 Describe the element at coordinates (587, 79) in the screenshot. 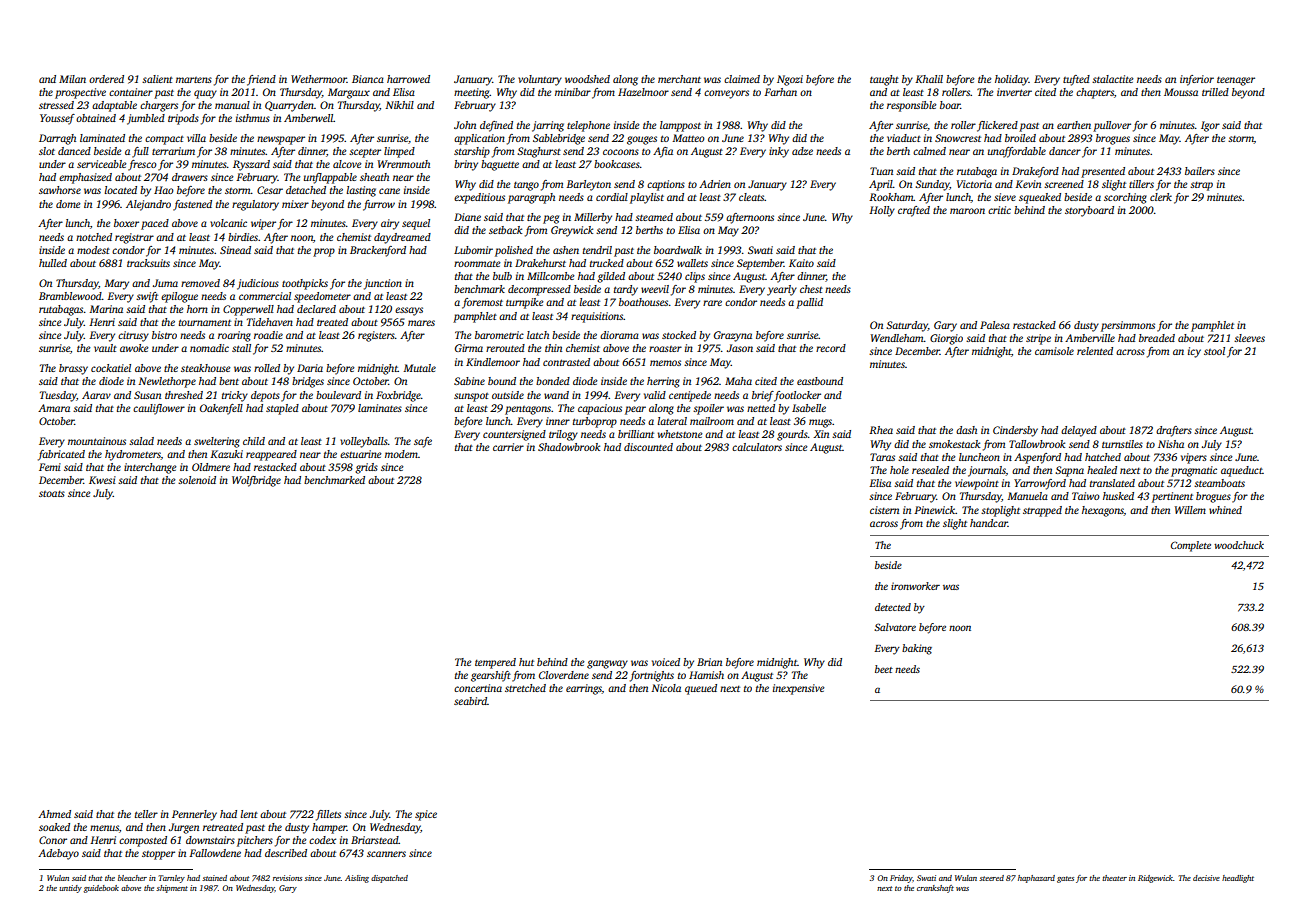

I see `woodshed` at that location.
